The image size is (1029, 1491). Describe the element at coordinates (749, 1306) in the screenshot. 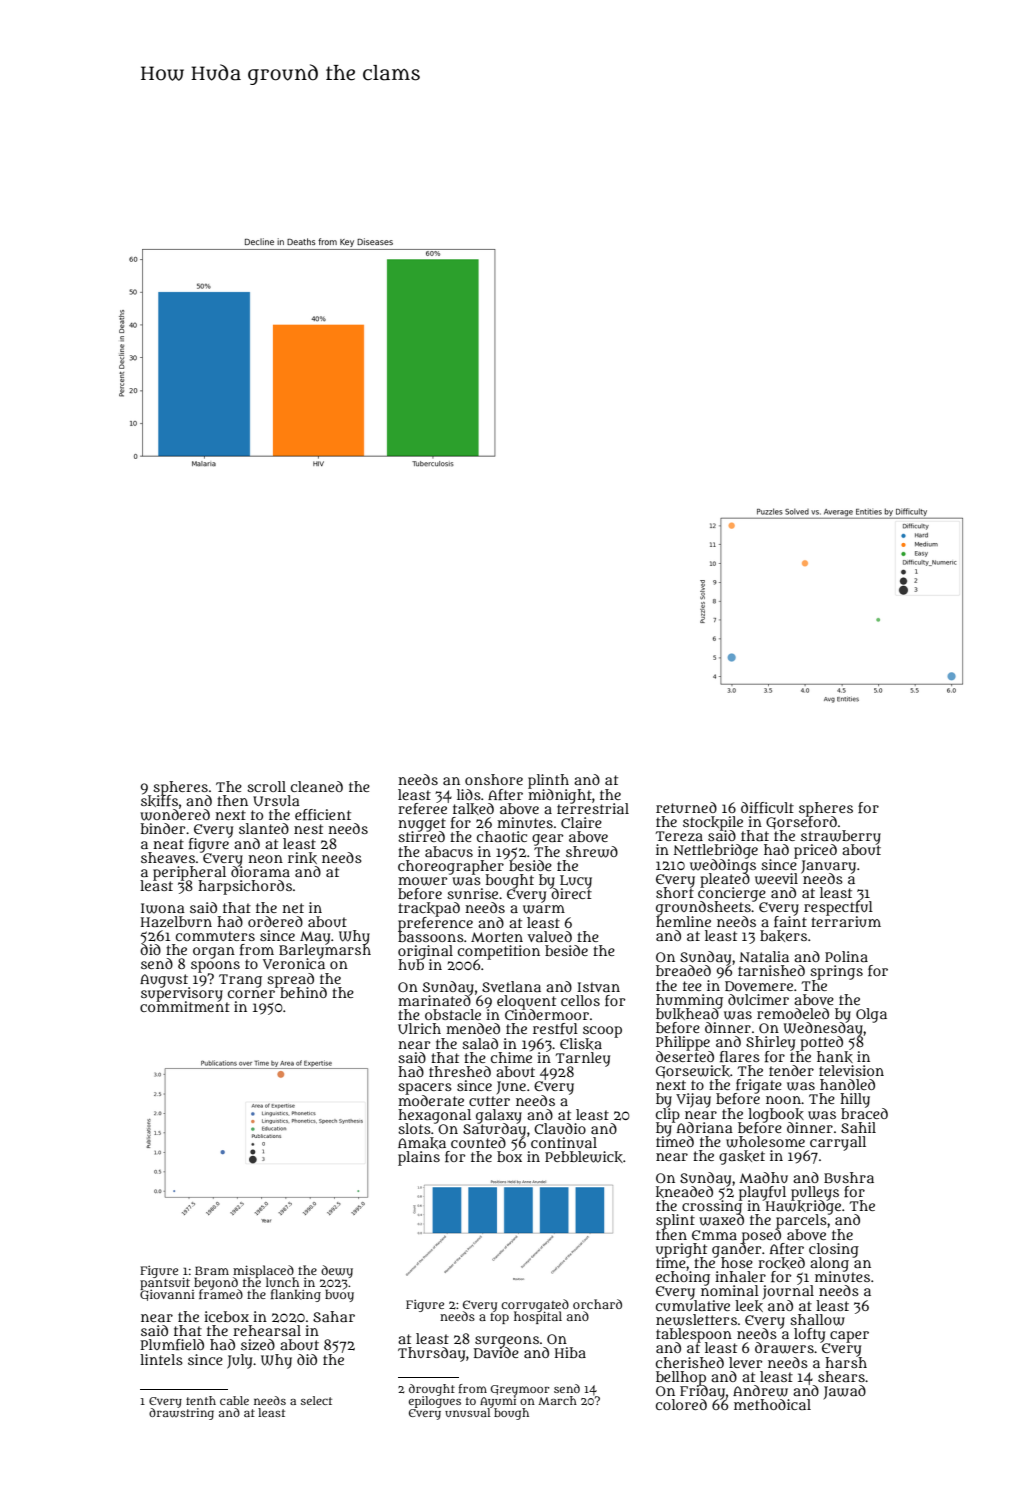

I see `leek` at that location.
